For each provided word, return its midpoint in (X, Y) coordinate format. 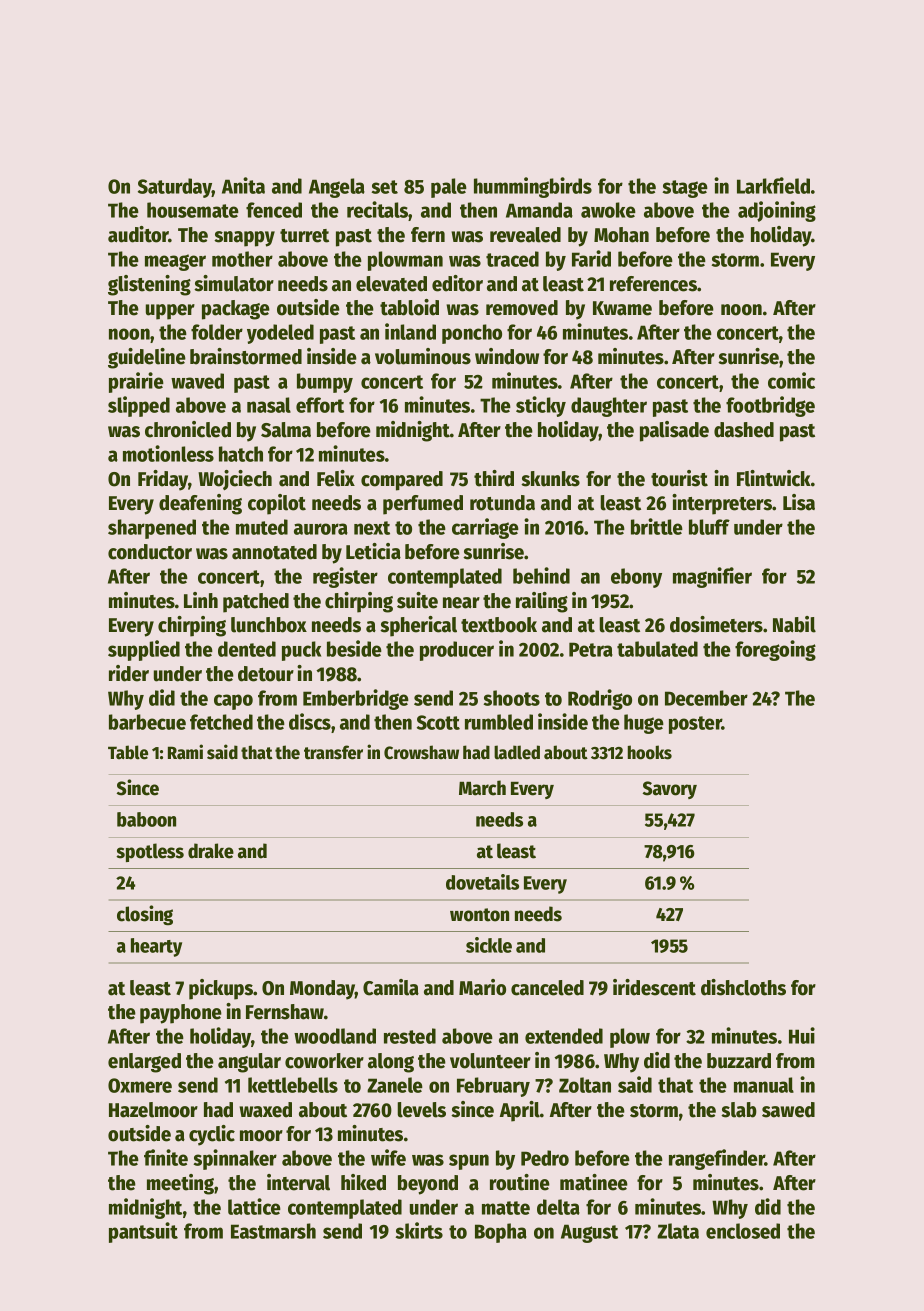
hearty (156, 947)
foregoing (775, 650)
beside (354, 648)
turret (304, 236)
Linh (201, 600)
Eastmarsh (273, 1231)
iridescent (654, 987)
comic (791, 380)
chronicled (188, 429)
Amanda (539, 210)
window (507, 356)
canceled (547, 988)
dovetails (482, 882)
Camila (391, 987)
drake (211, 851)
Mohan (621, 235)
